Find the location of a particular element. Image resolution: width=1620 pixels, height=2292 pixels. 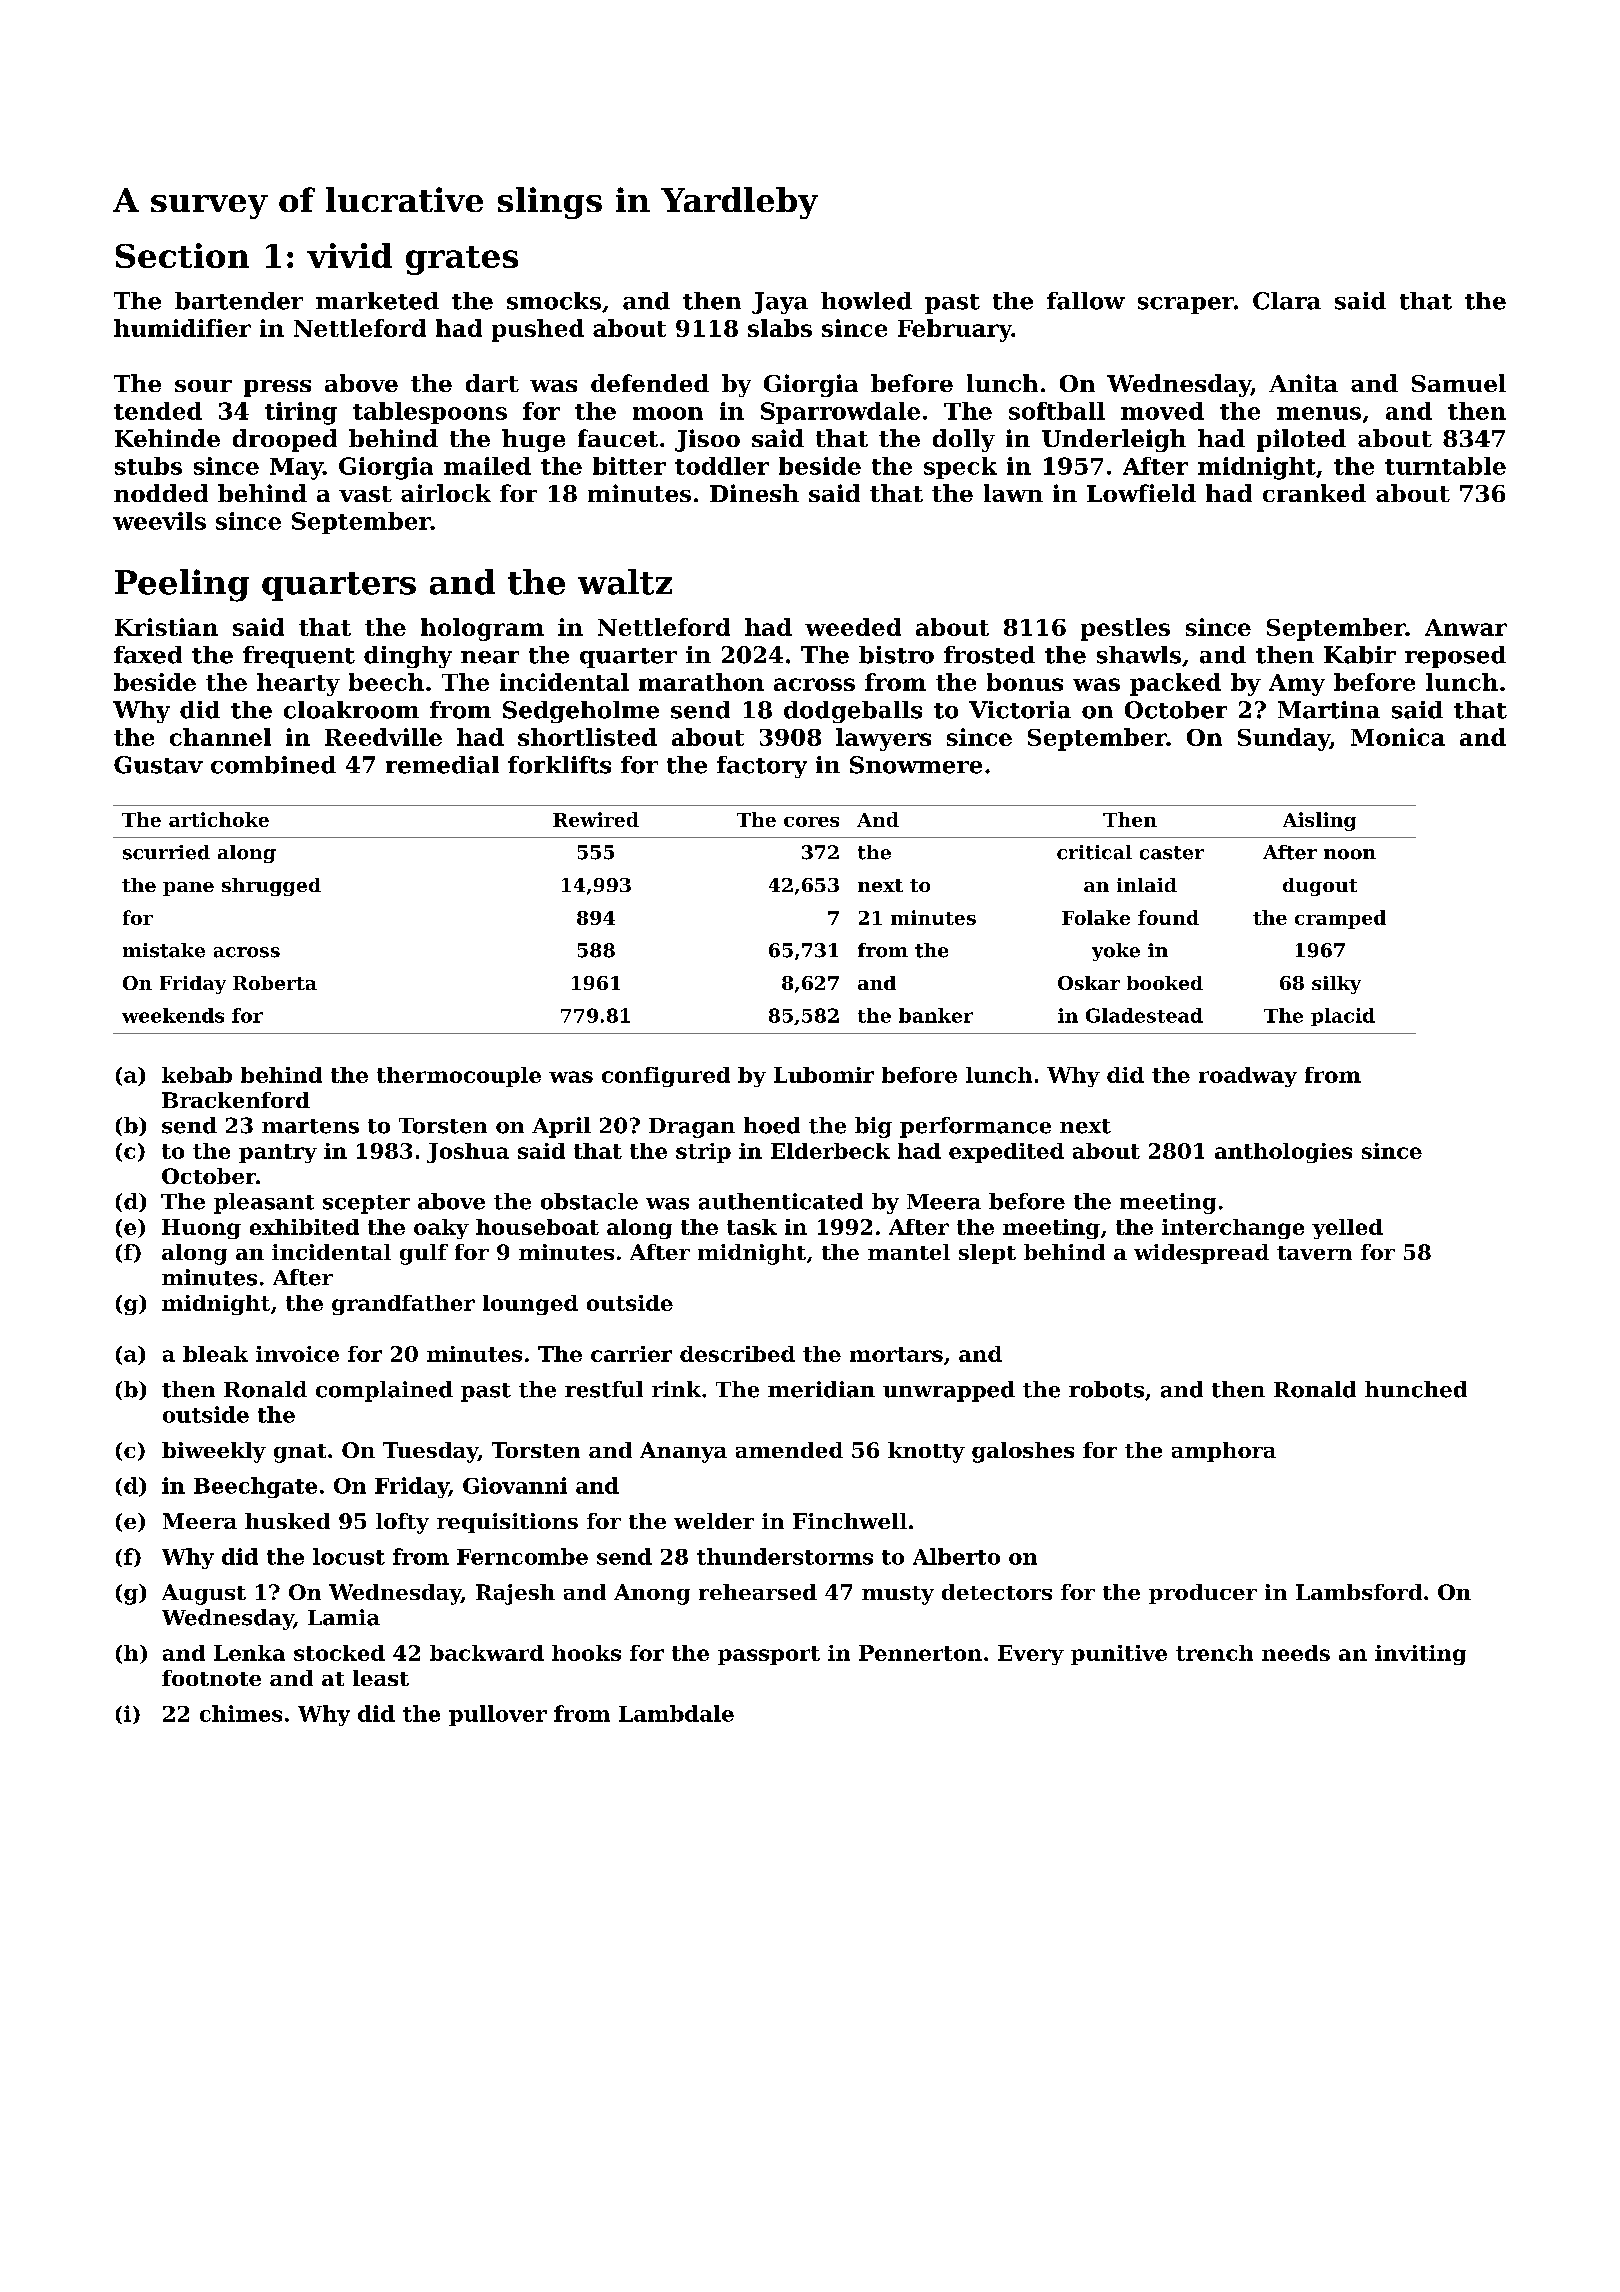

cores is located at coordinates (811, 822).
